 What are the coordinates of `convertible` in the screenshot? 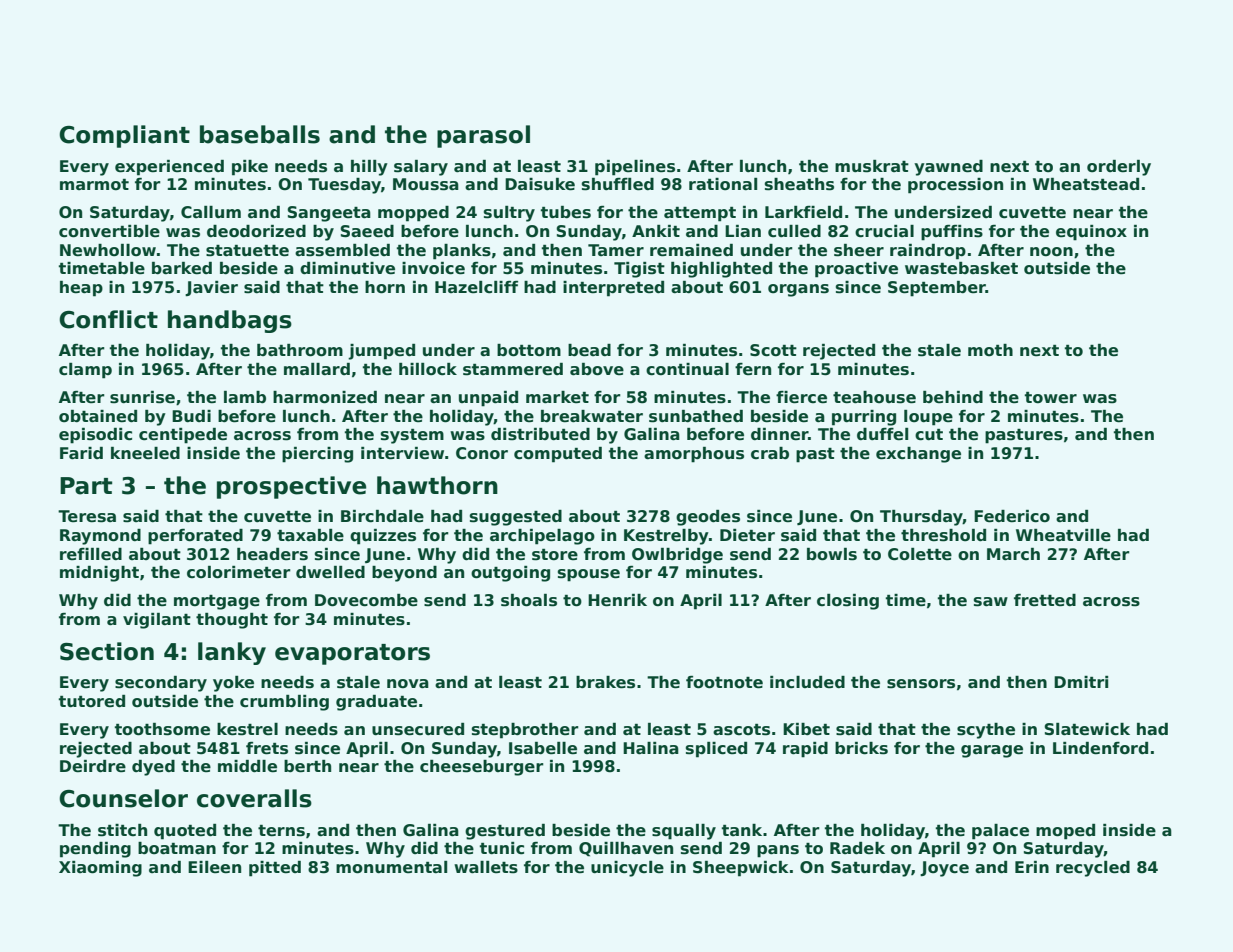 It's located at (109, 231).
